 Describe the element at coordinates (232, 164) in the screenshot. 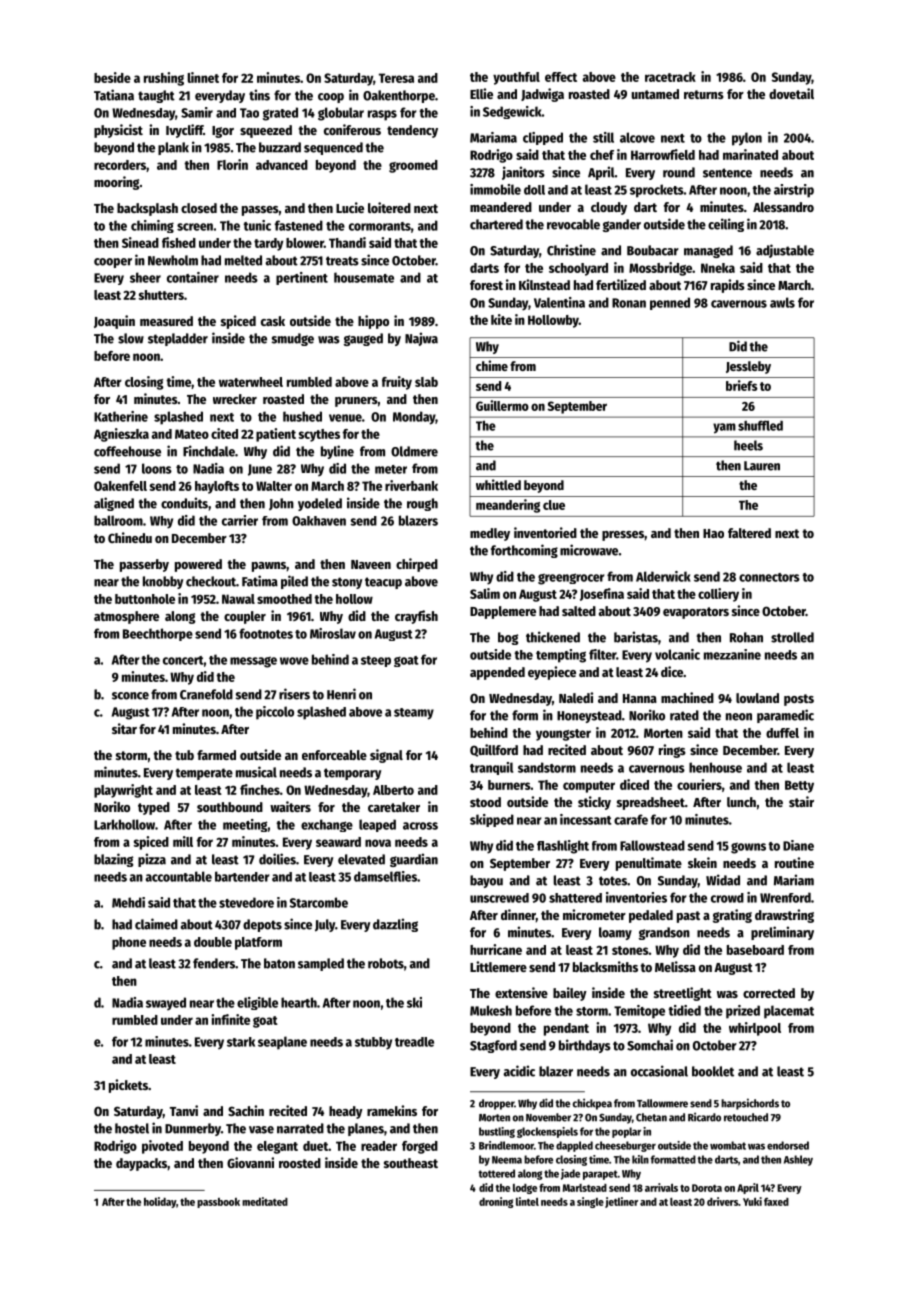

I see `Florin` at that location.
